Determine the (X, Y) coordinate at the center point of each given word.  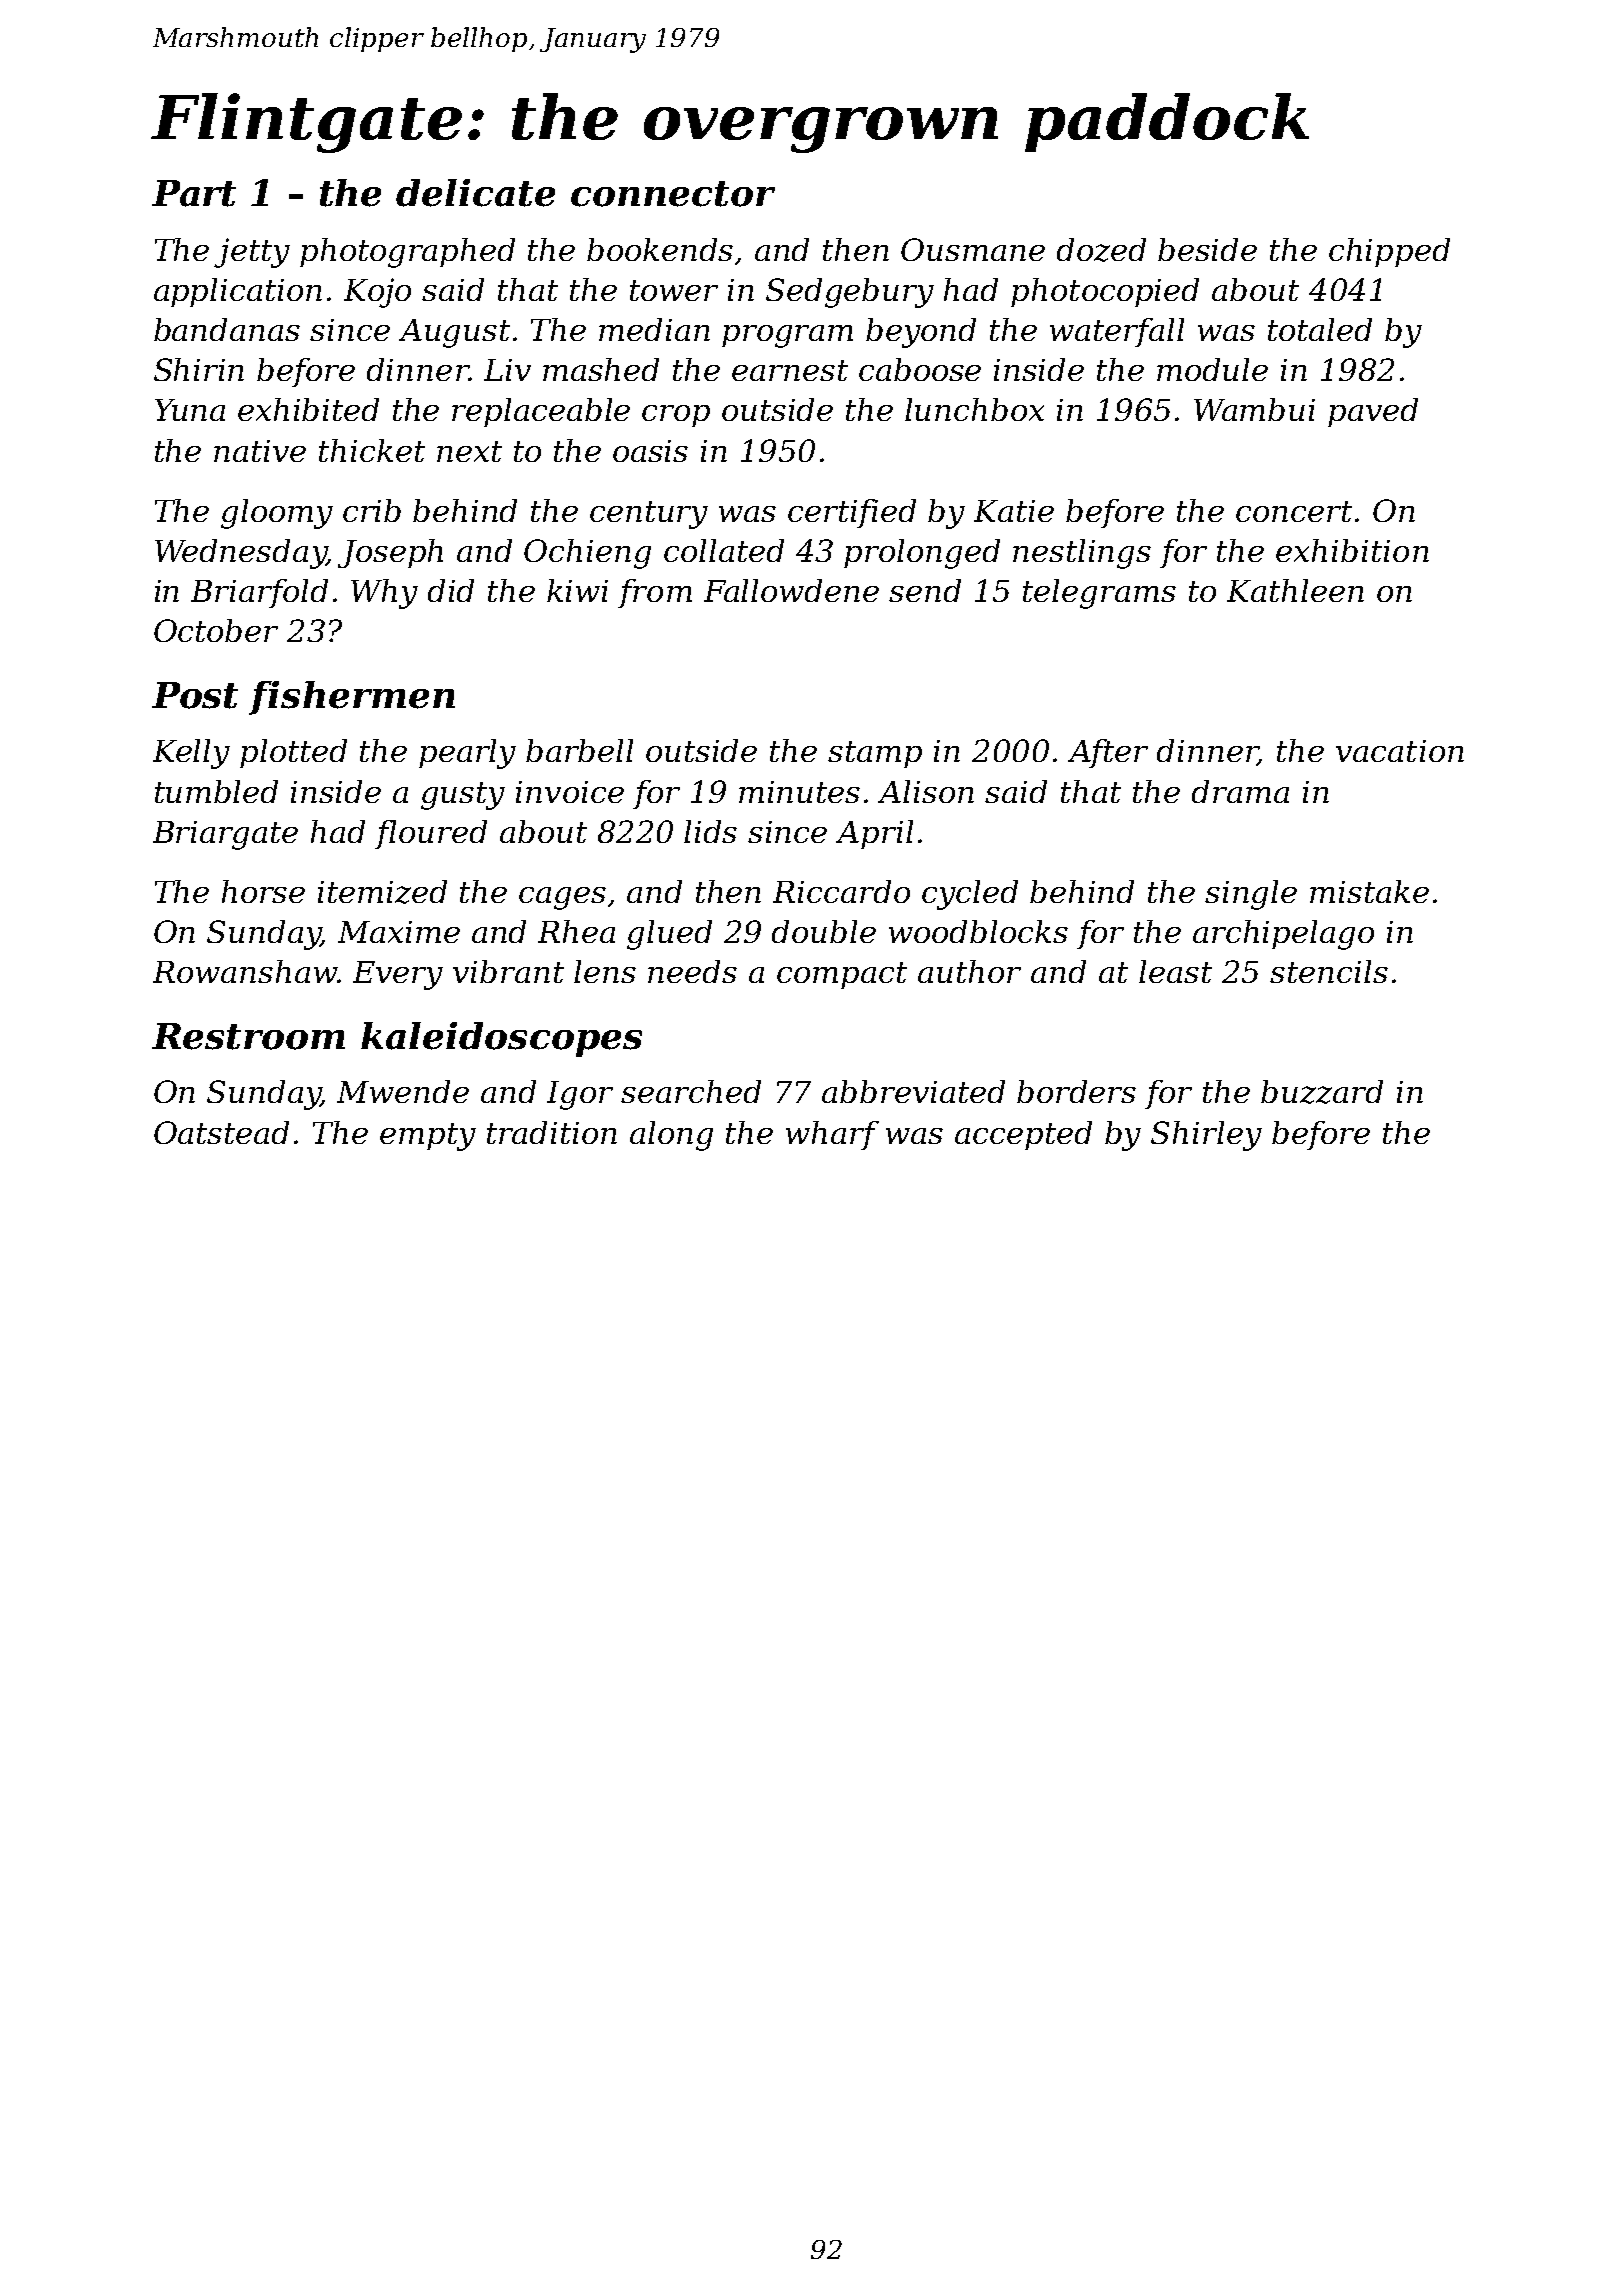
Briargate (225, 835)
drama (1240, 791)
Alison (926, 791)
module (1212, 369)
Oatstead (221, 1132)
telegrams (1099, 594)
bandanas (227, 329)
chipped (1389, 252)
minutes (799, 792)
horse (263, 891)
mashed (601, 369)
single (1251, 895)
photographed (407, 253)
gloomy (277, 514)
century (649, 515)
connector (673, 194)
